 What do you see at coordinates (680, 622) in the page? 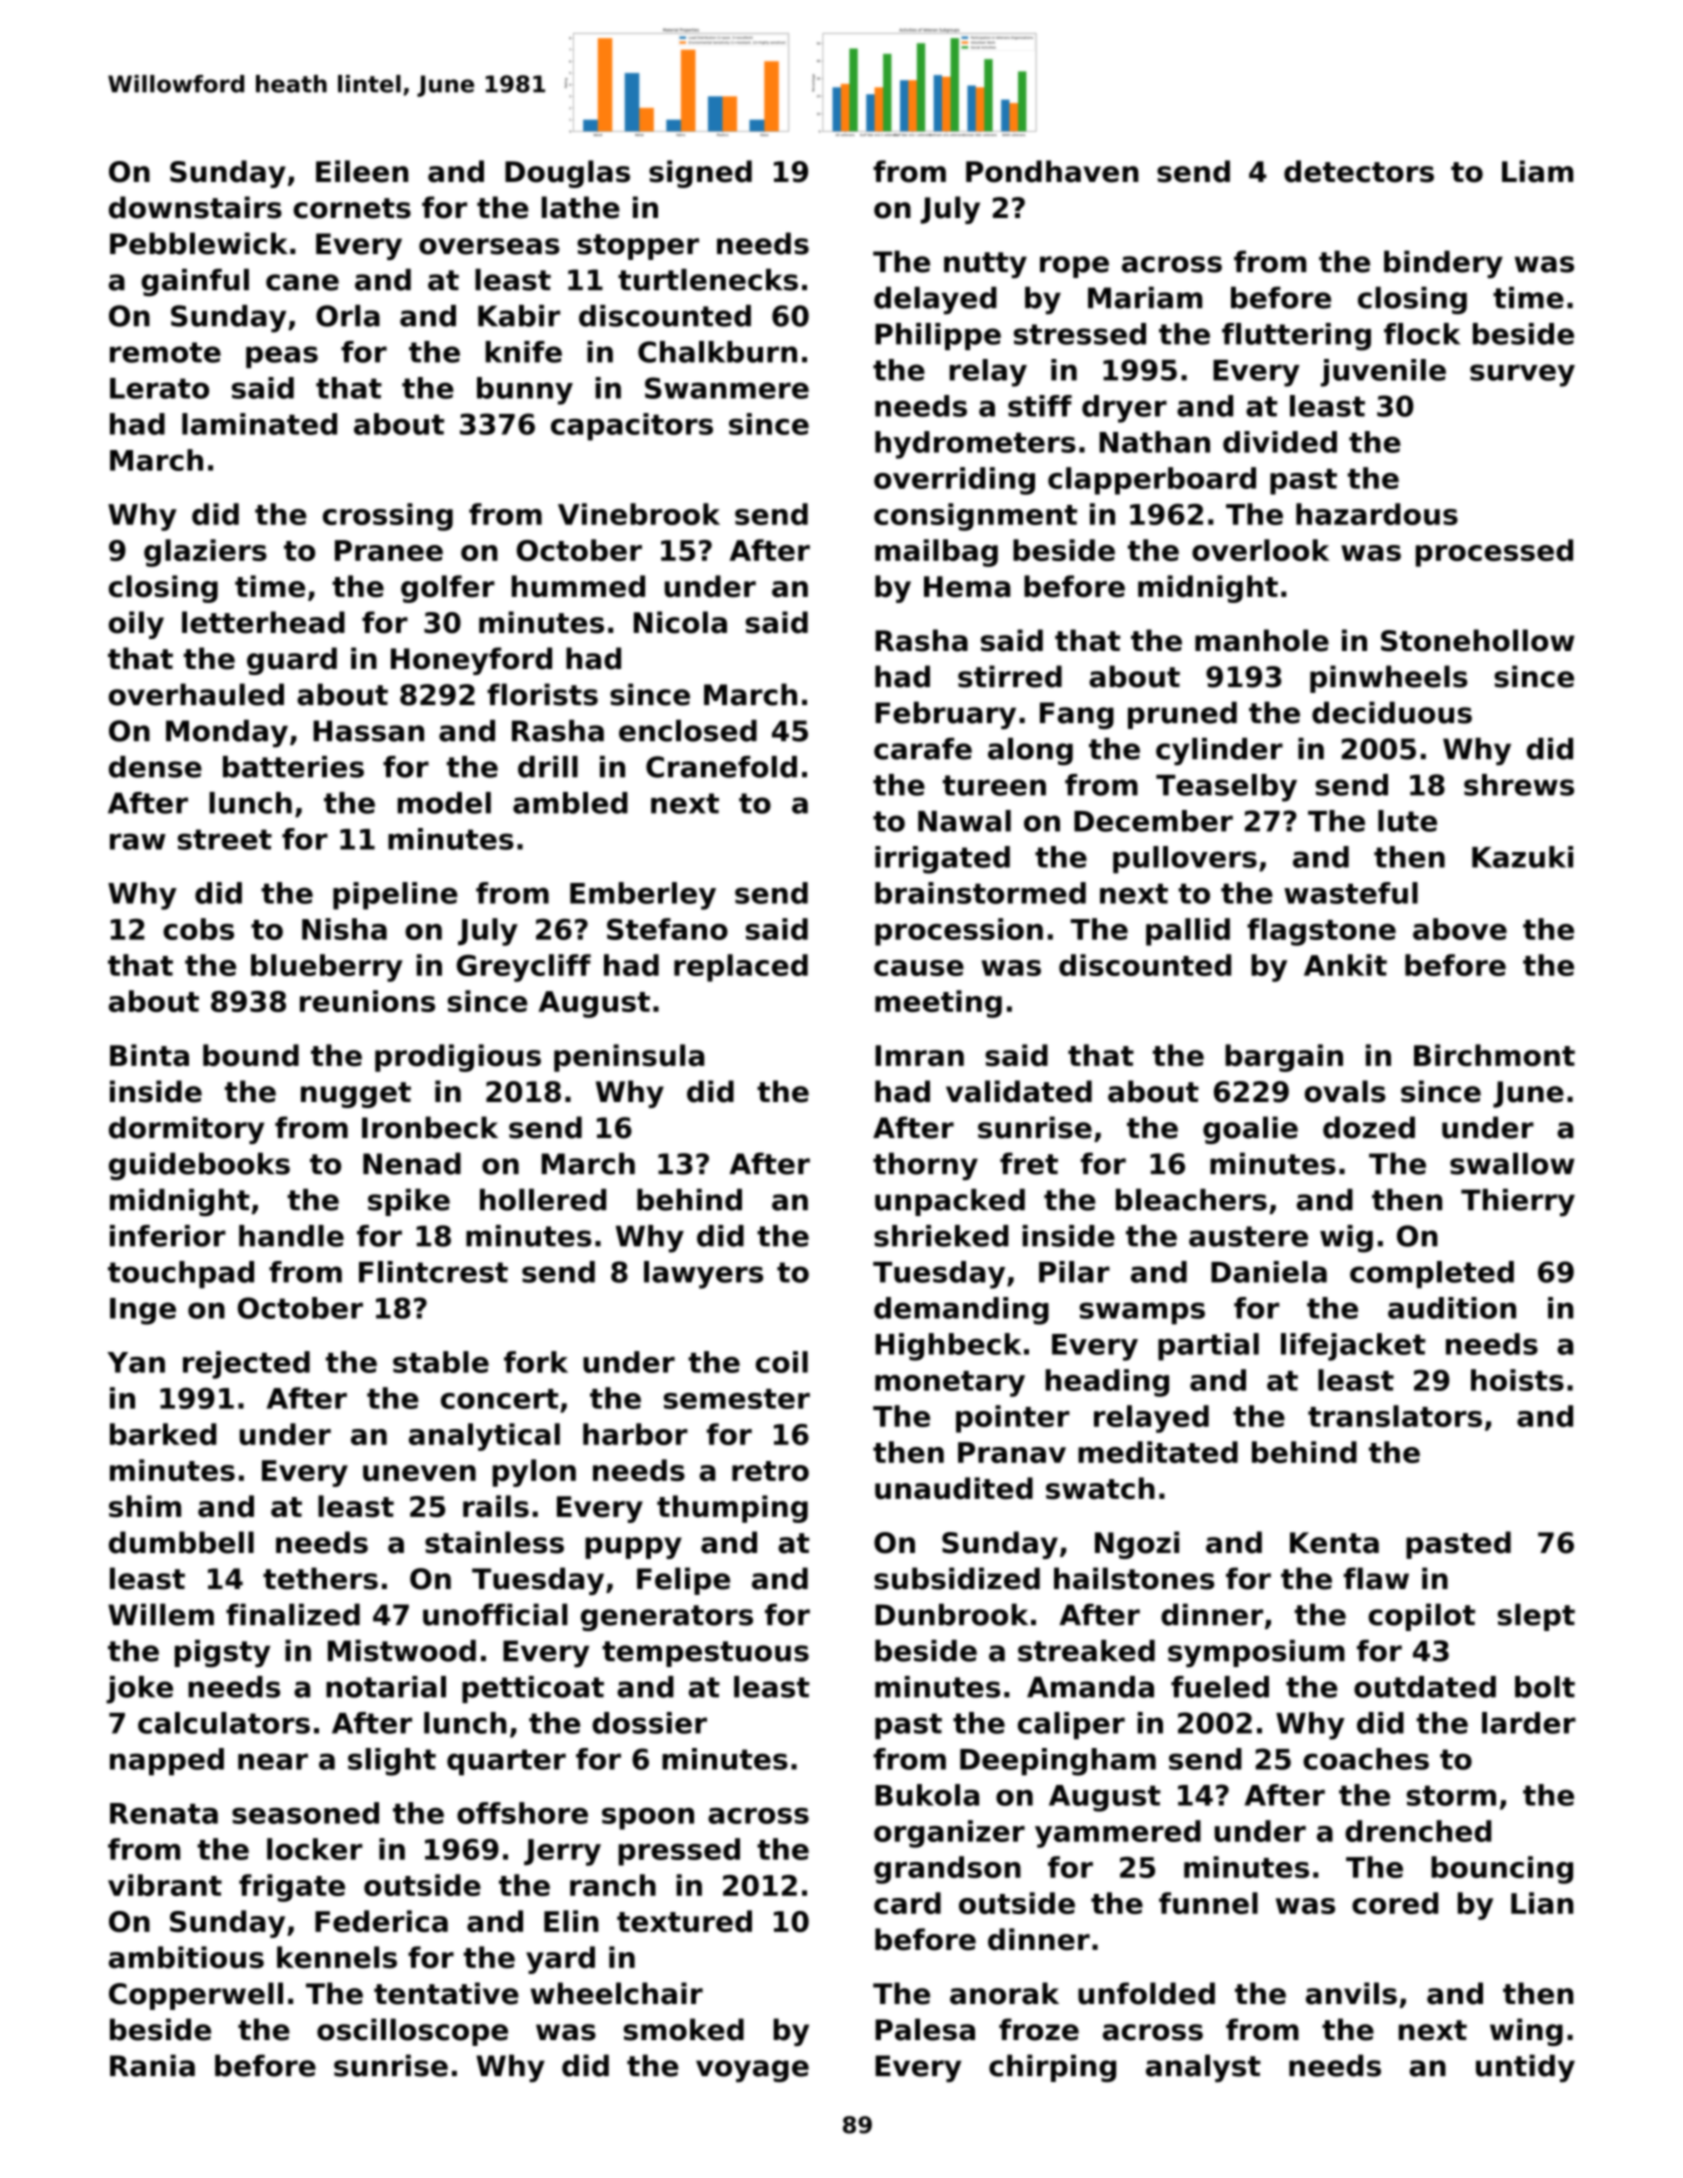
I see `Nicola` at bounding box center [680, 622].
